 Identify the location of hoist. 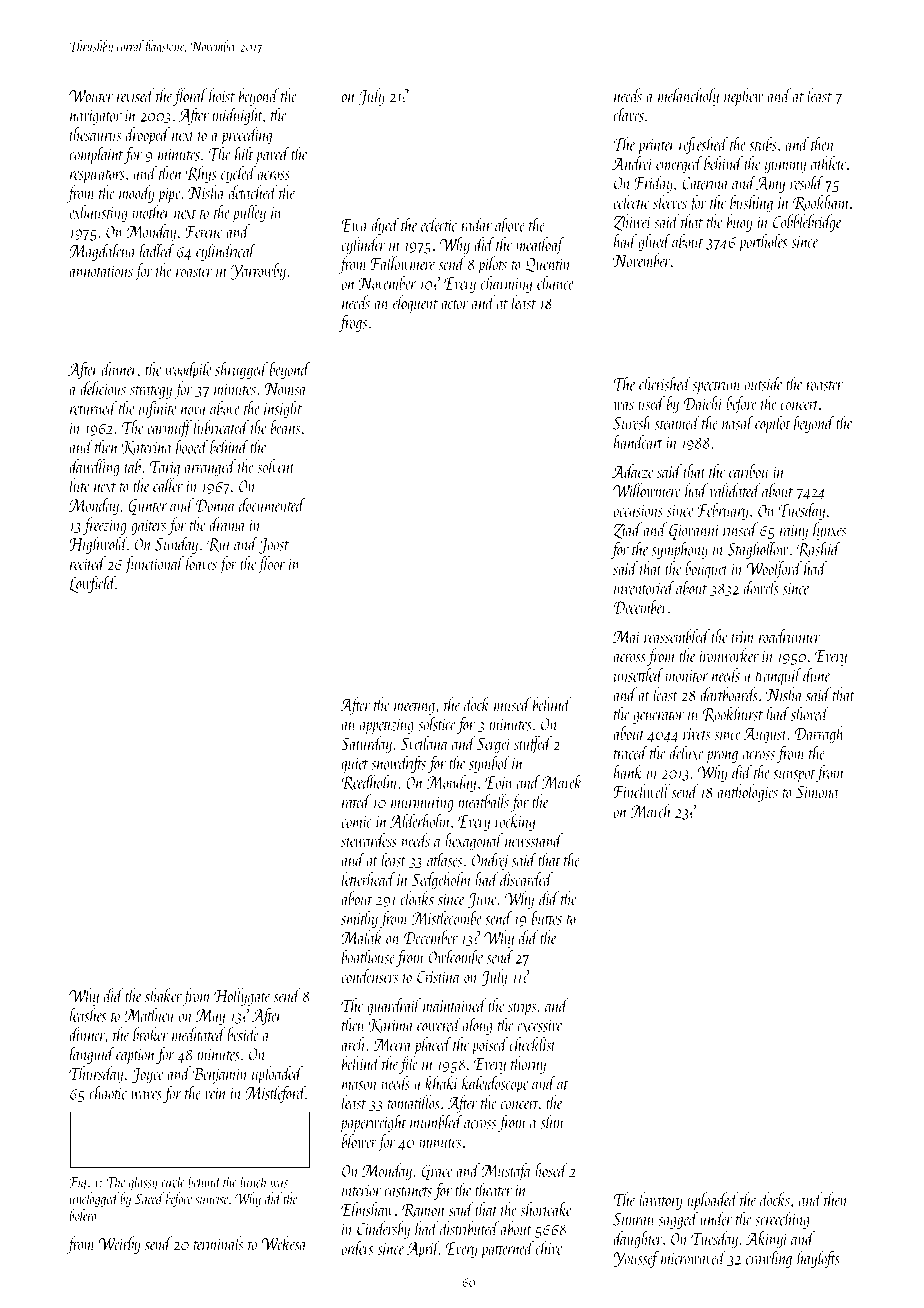
(222, 95).
